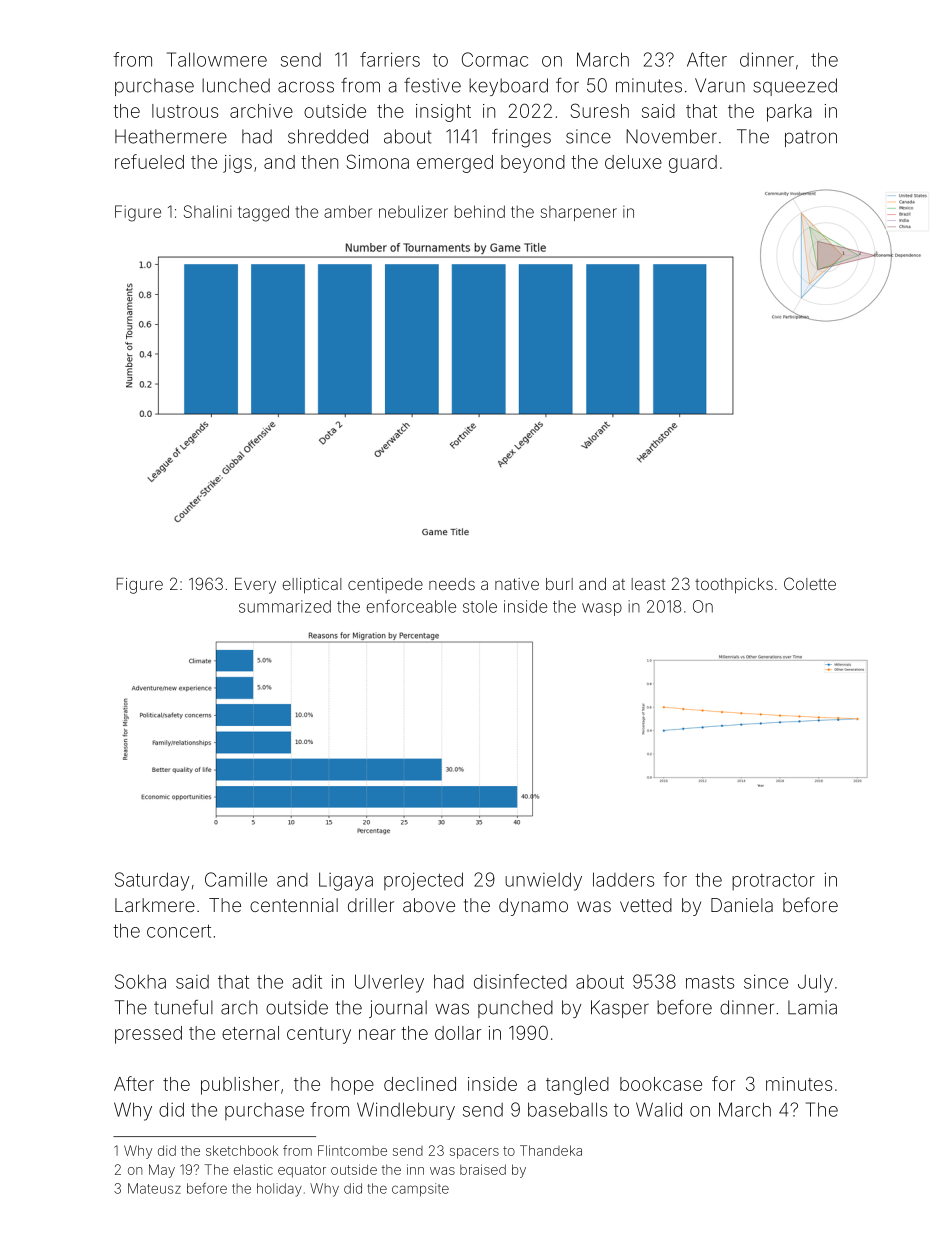 Image resolution: width=952 pixels, height=1233 pixels. What do you see at coordinates (385, 585) in the screenshot?
I see `centipede` at bounding box center [385, 585].
